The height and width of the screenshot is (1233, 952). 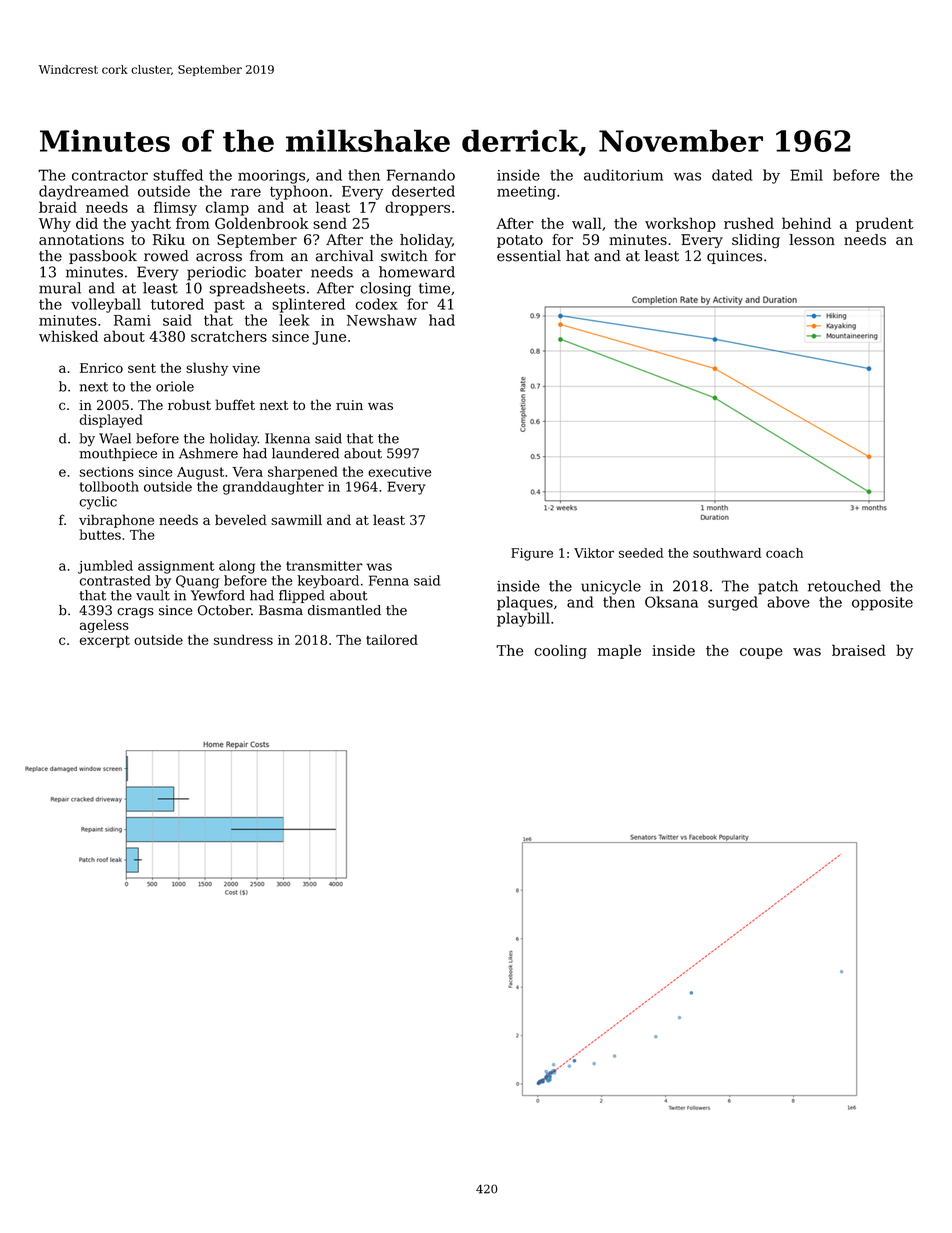 I want to click on Emil, so click(x=806, y=175).
